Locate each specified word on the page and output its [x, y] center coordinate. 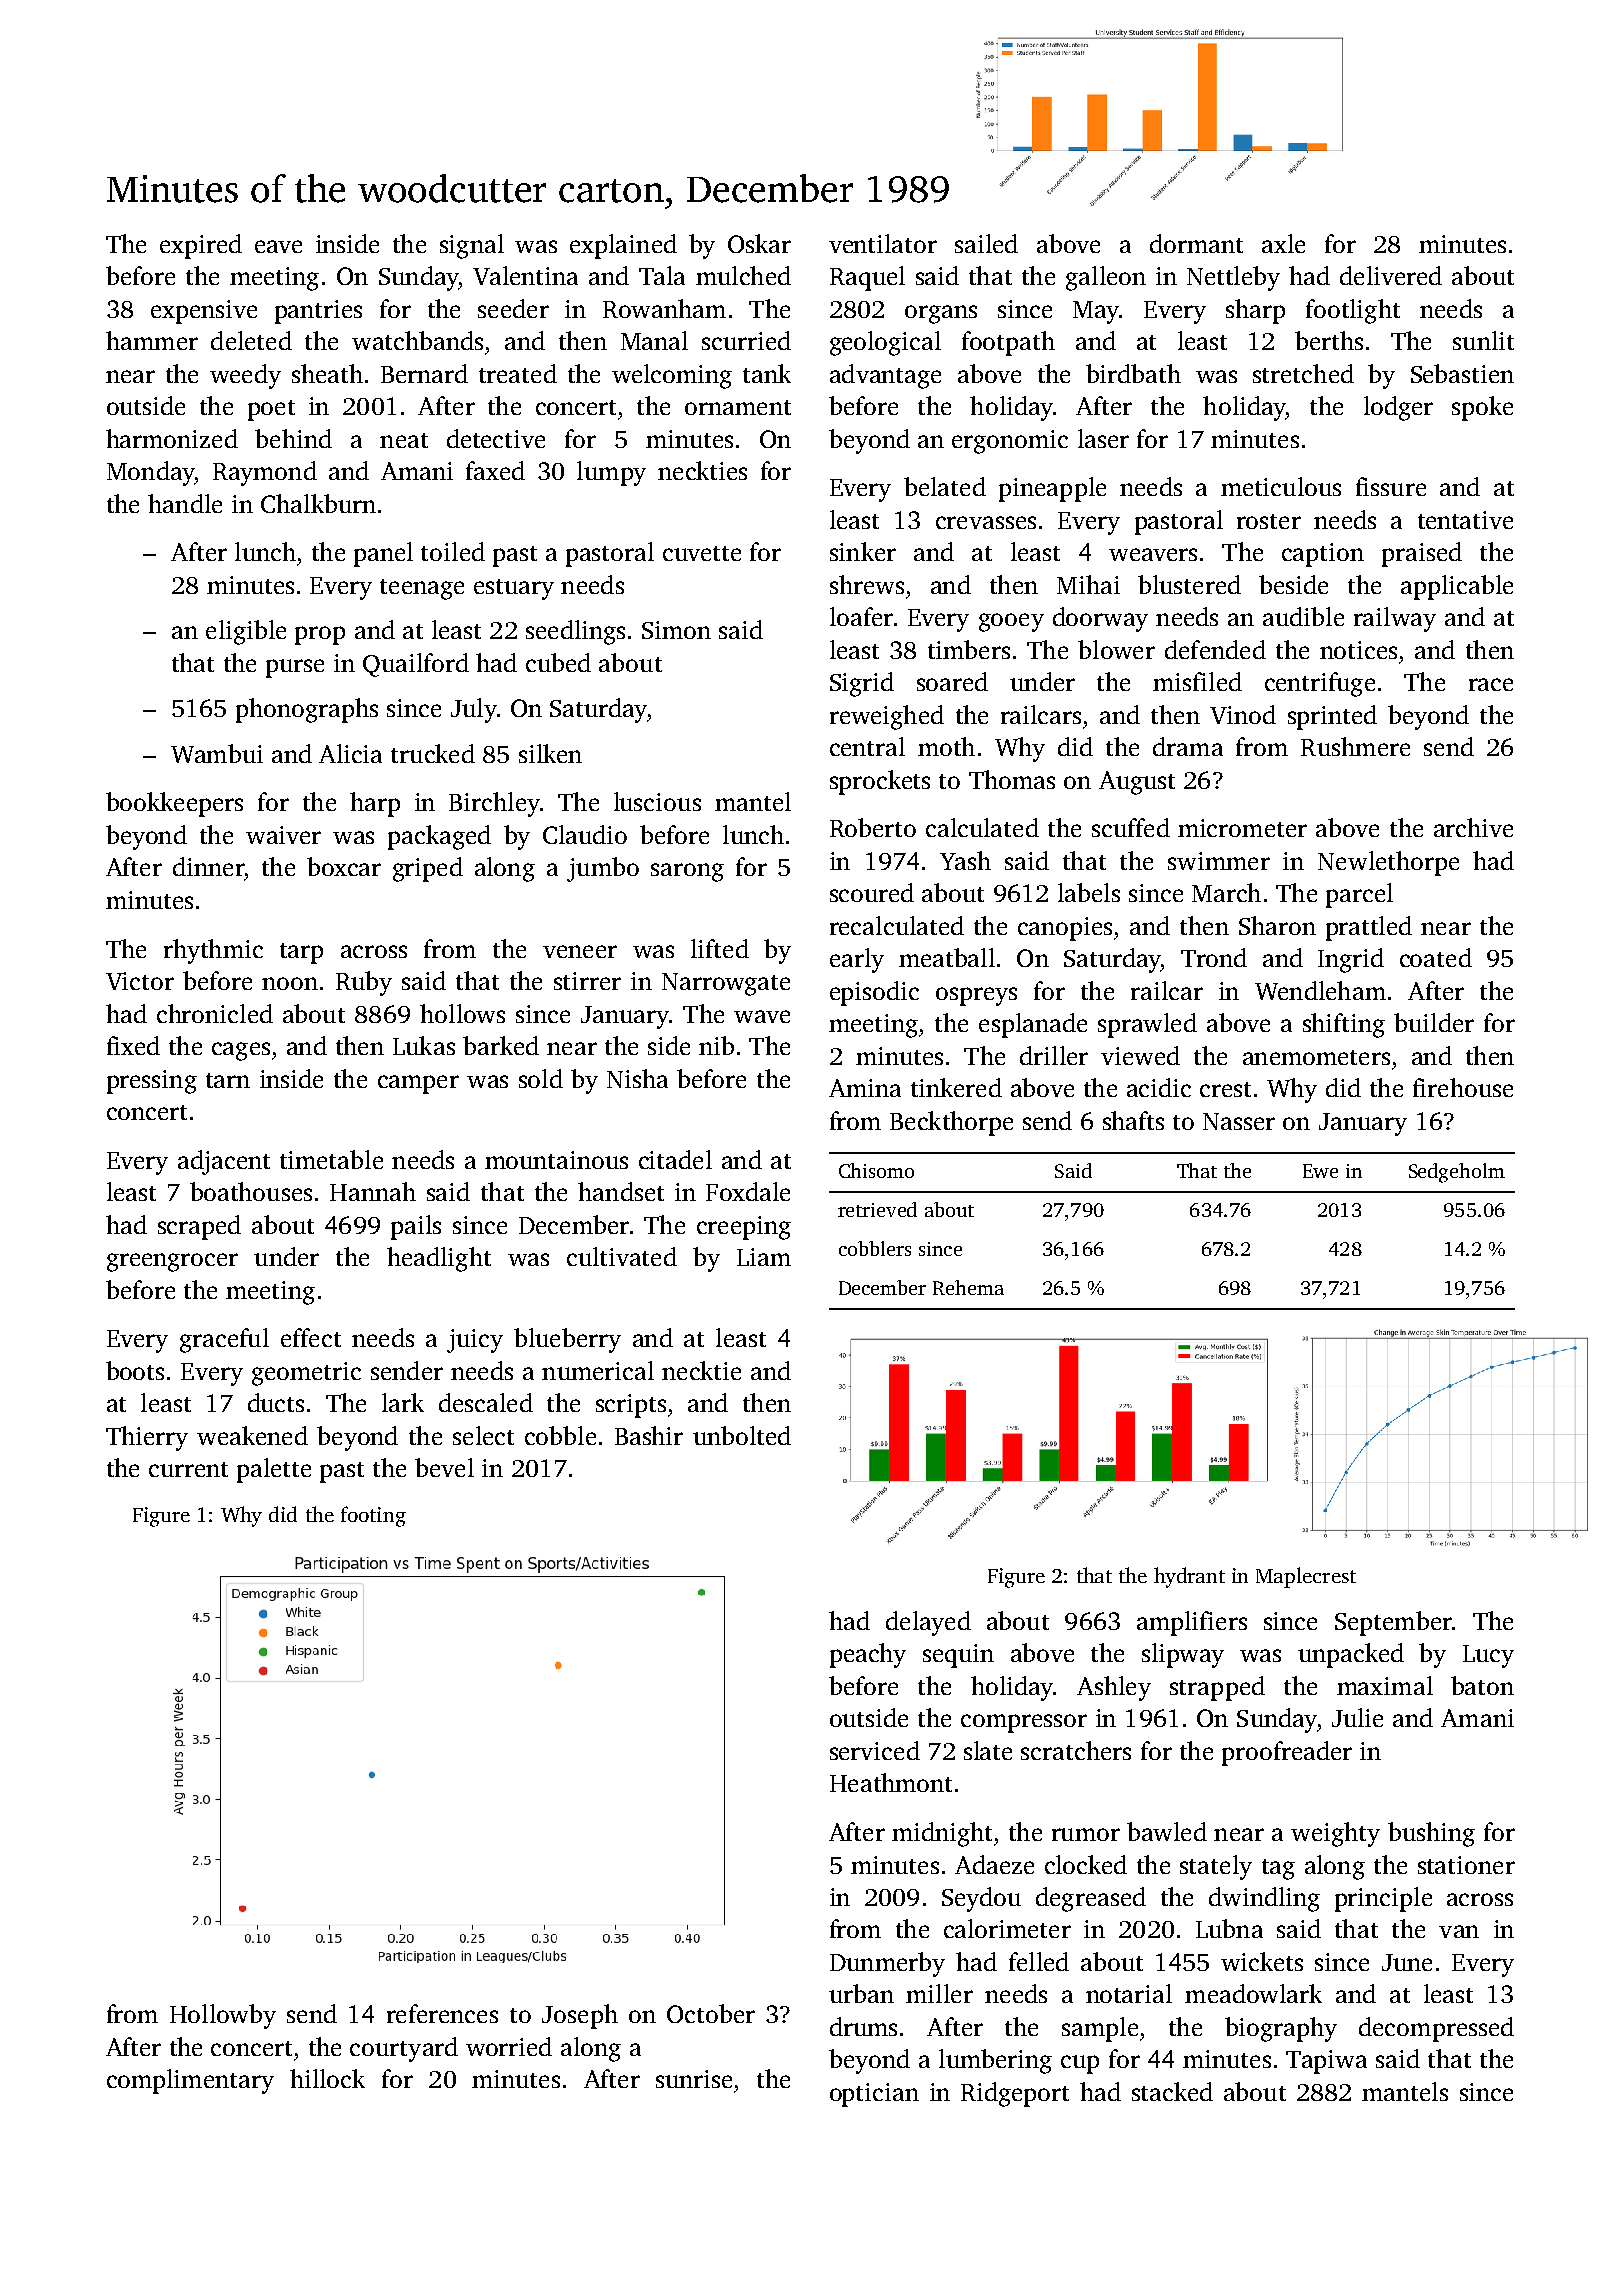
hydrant [1189, 1577]
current [188, 1469]
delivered [1391, 275]
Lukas [424, 1045]
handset [621, 1191]
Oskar [759, 243]
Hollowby [223, 2016]
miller [939, 1993]
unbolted [742, 1435]
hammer [152, 340]
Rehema [968, 1287]
